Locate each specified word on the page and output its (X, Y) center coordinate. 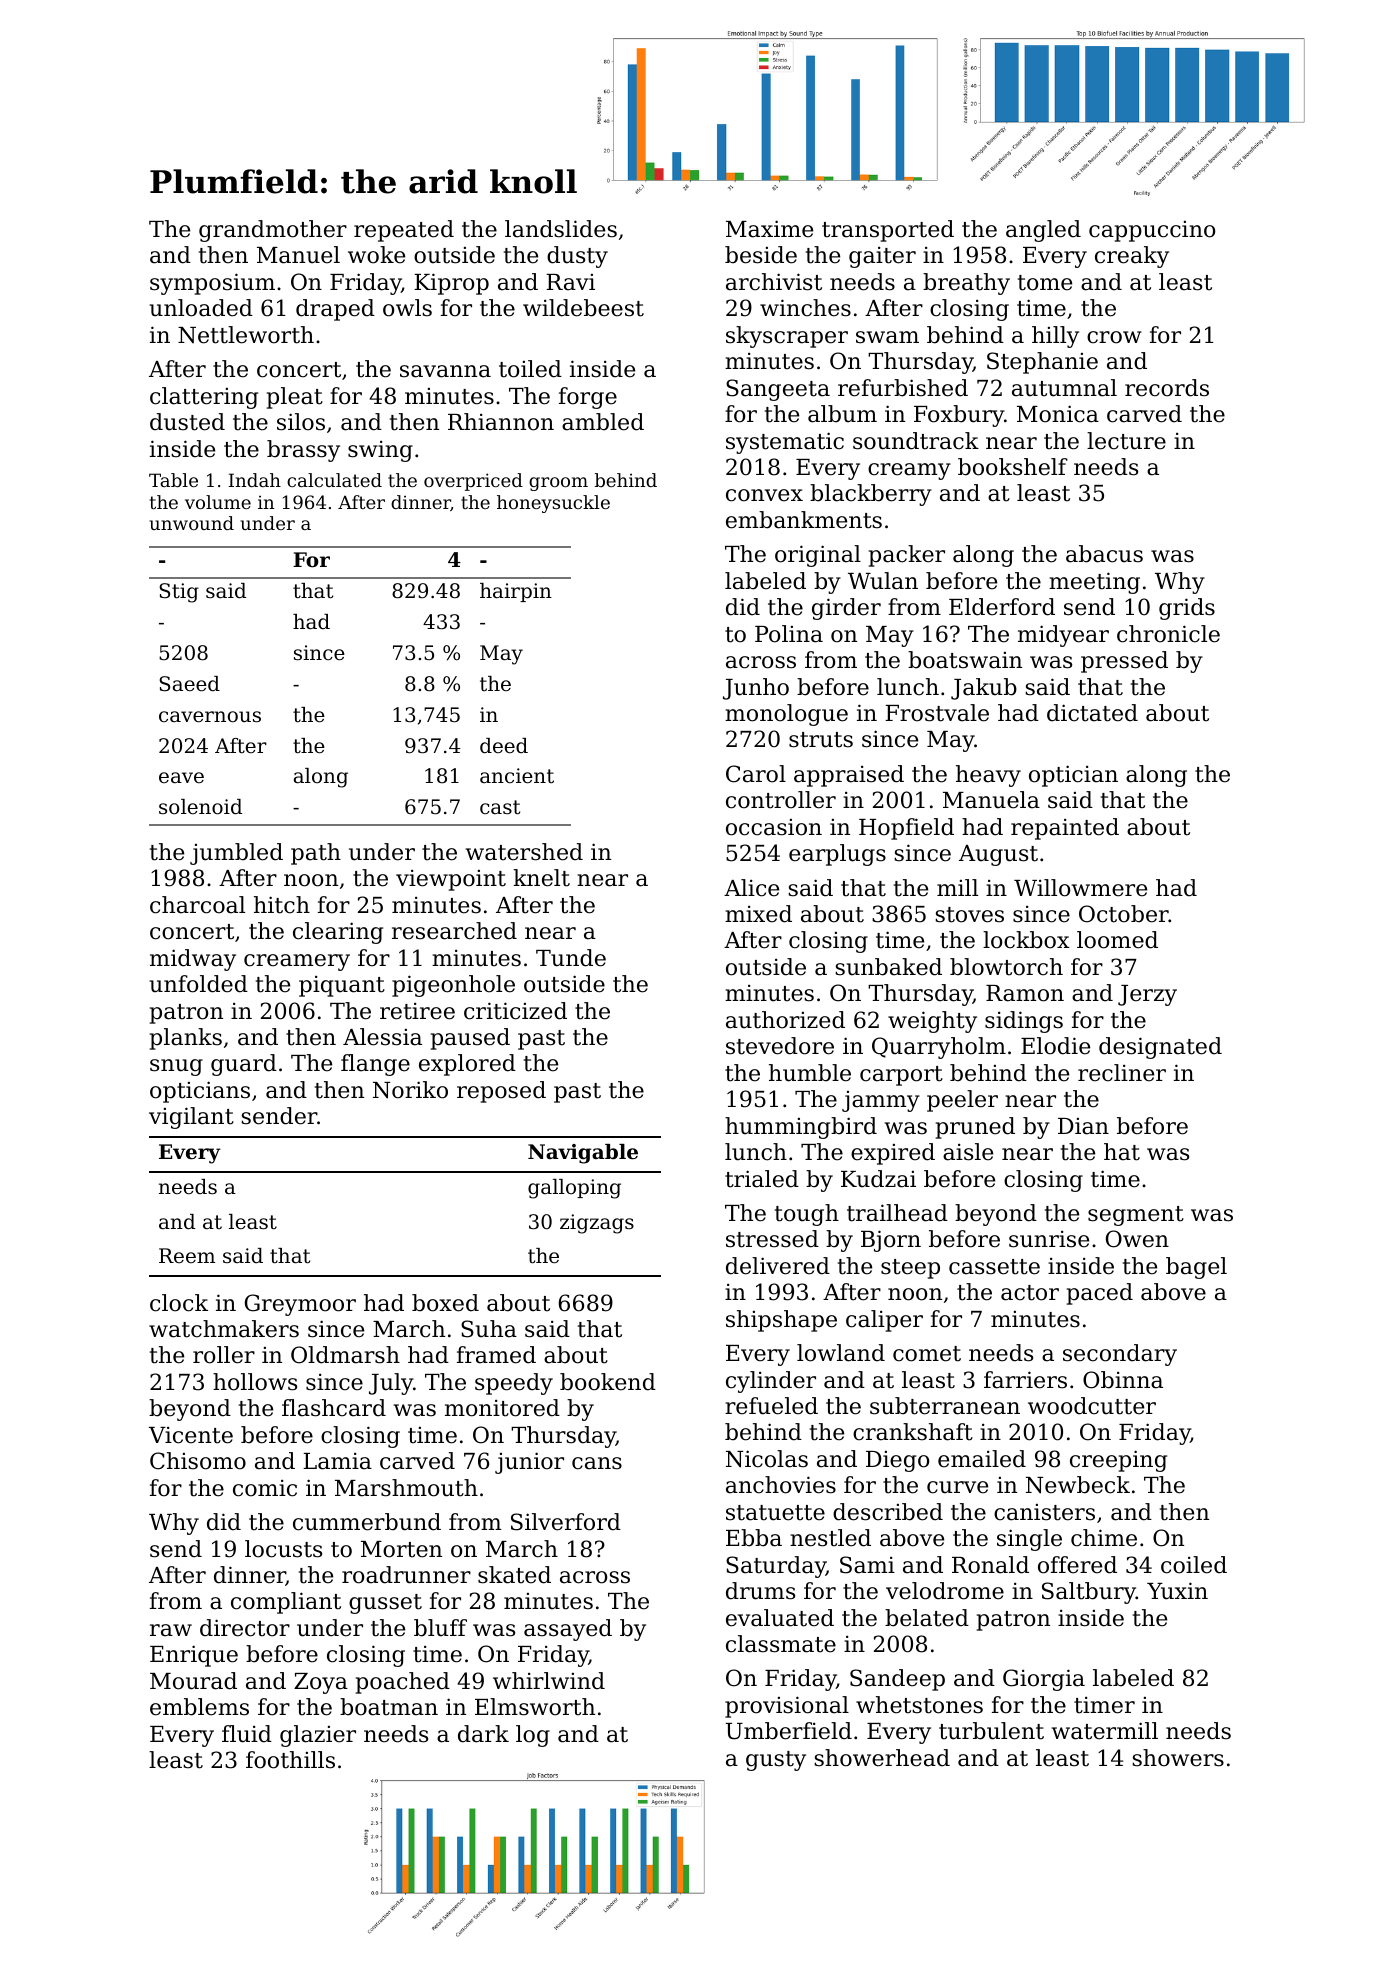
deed (504, 746)
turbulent (991, 1731)
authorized (785, 1020)
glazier (318, 1736)
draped (335, 310)
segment (1136, 1216)
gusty (776, 1761)
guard (244, 1065)
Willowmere (1080, 888)
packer (907, 556)
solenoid (200, 807)
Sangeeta (778, 390)
